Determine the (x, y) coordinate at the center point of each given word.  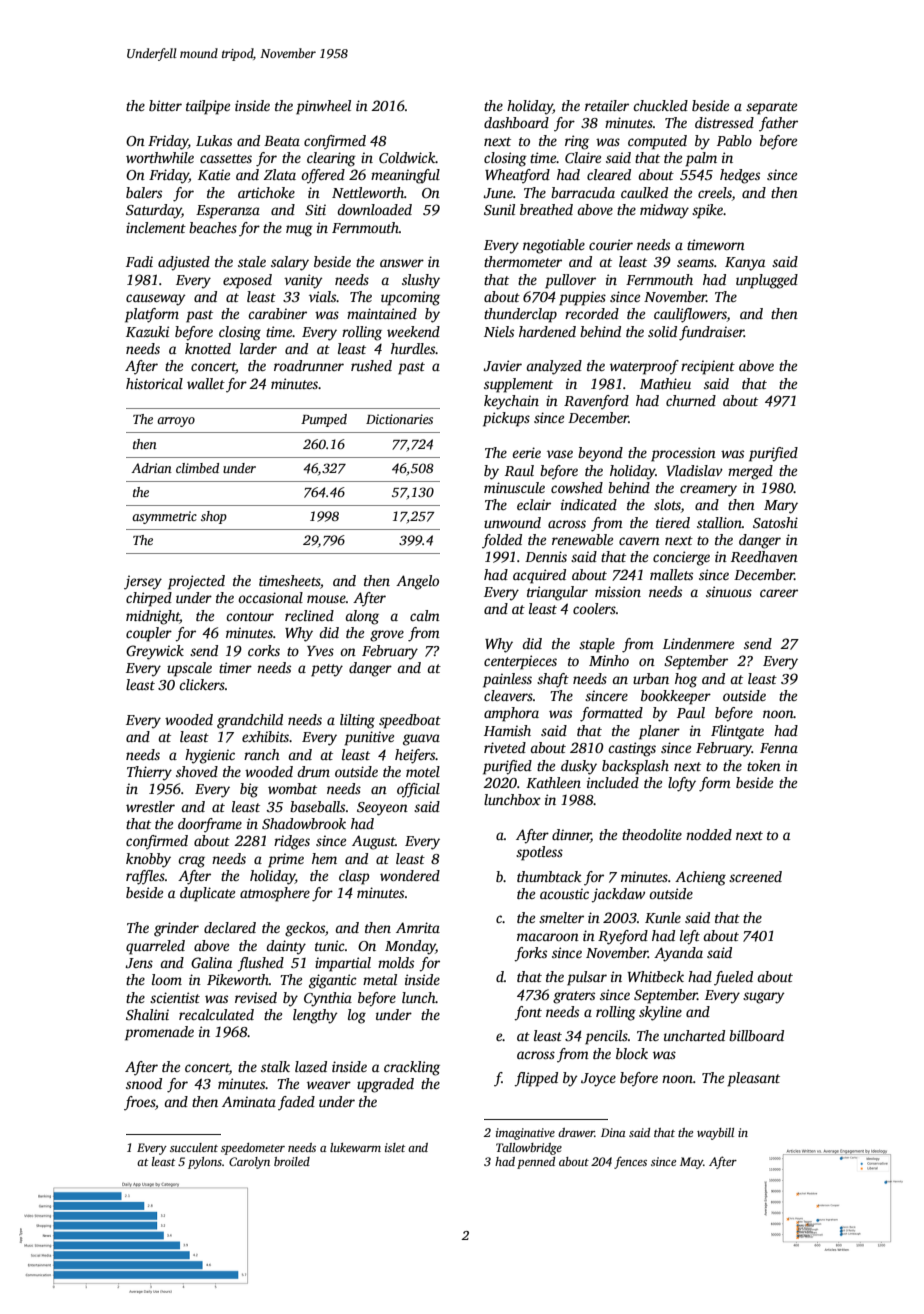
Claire (583, 157)
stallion (719, 522)
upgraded (385, 1085)
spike (707, 211)
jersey (143, 582)
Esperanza (228, 212)
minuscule (514, 487)
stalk (275, 1066)
